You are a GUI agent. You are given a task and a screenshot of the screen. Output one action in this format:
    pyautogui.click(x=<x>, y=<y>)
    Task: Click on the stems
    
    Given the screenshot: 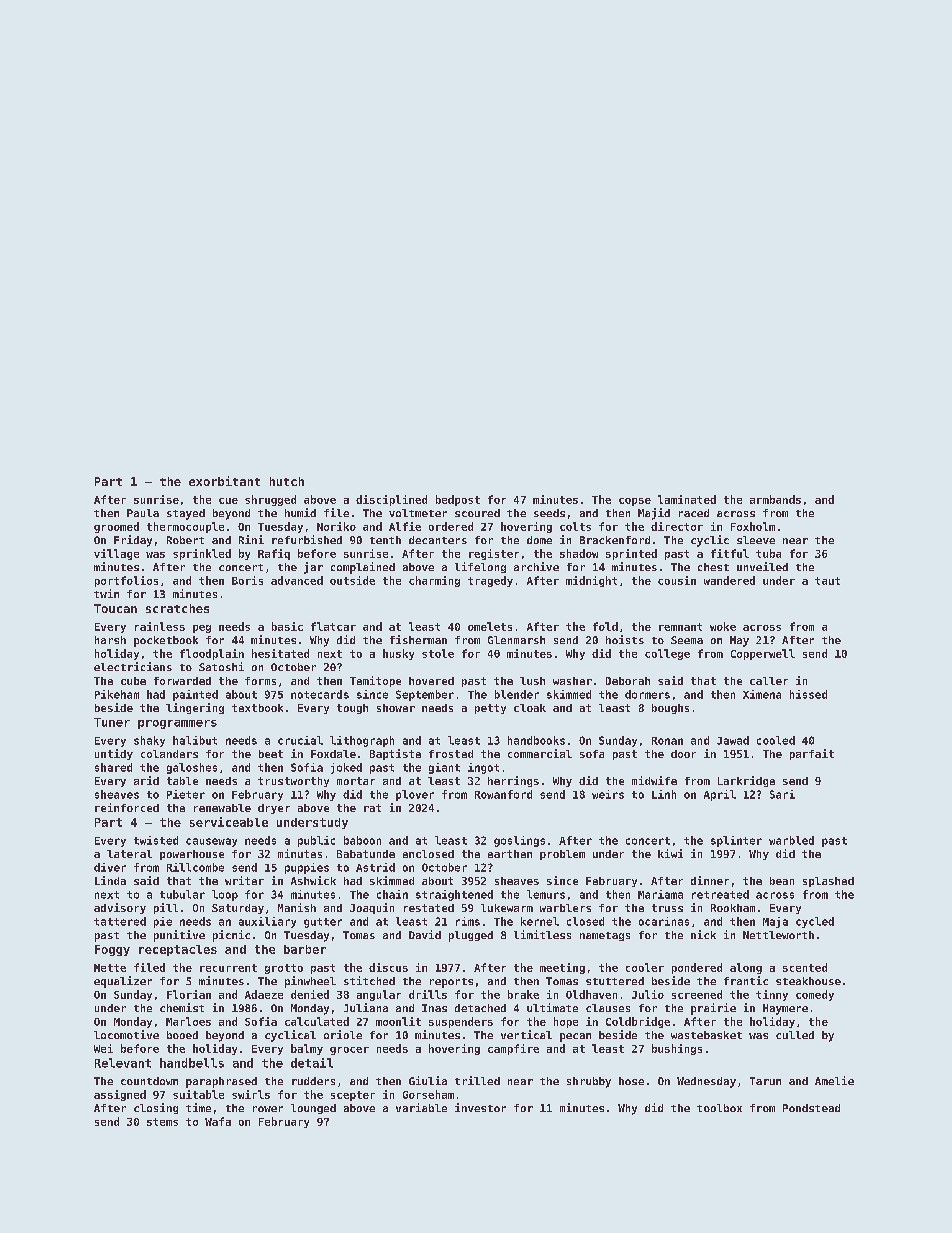 What is the action you would take?
    pyautogui.click(x=162, y=1122)
